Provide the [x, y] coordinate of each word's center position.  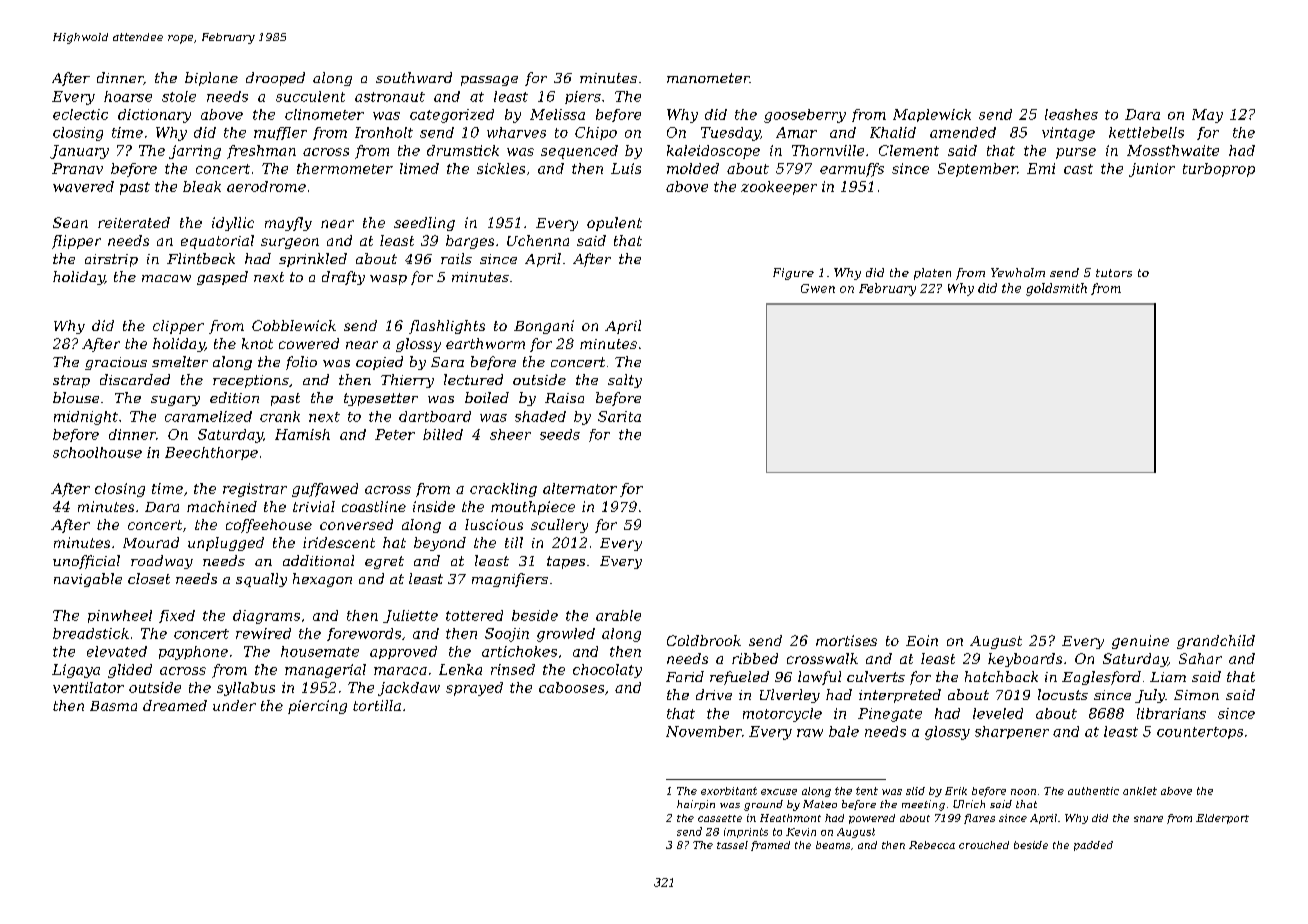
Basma [113, 706]
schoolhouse [97, 452]
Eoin [922, 640]
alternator [580, 488]
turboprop [1219, 170]
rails [456, 258]
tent [867, 791]
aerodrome [266, 186]
